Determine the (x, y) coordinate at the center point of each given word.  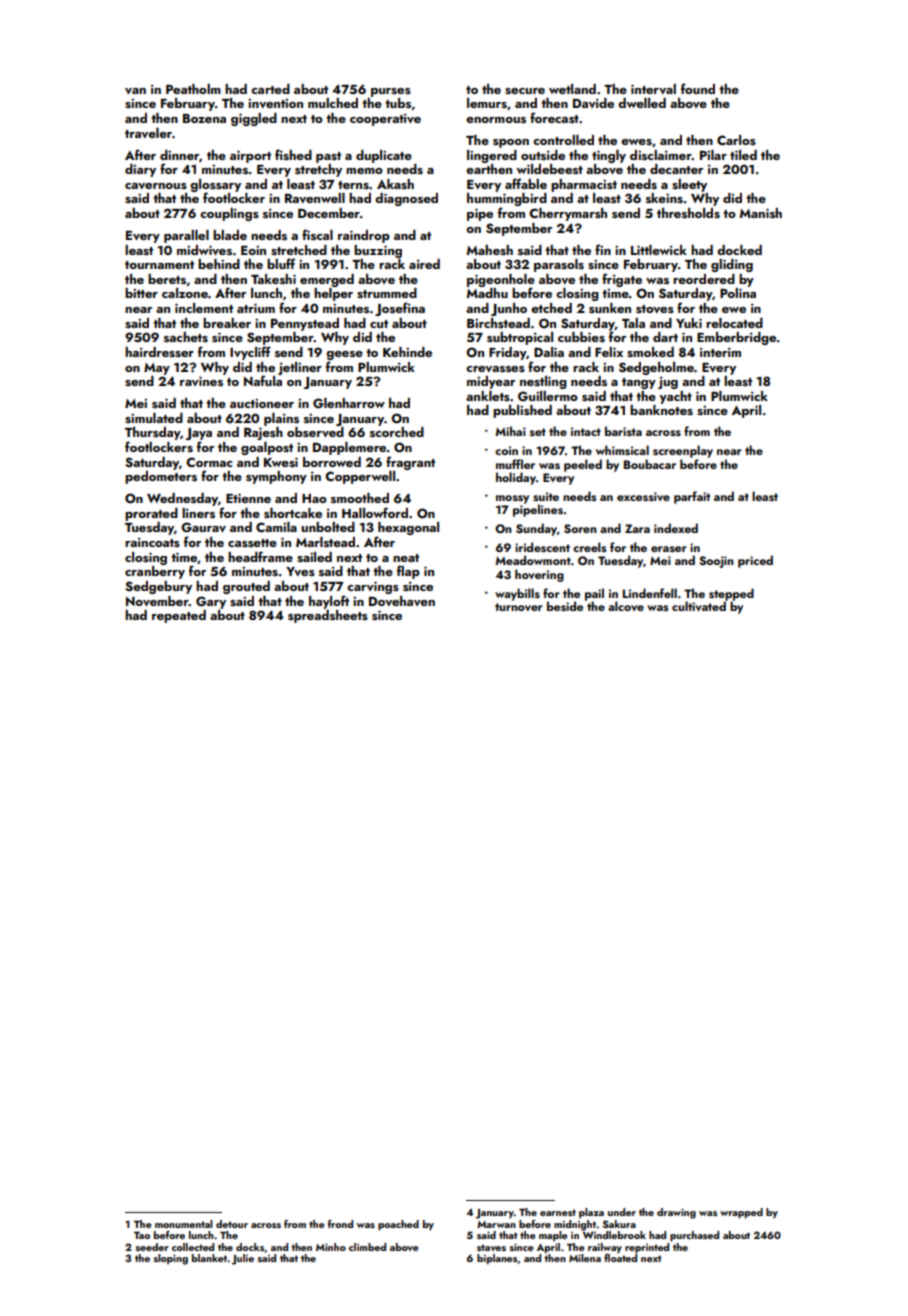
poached (398, 1225)
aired (424, 264)
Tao (142, 1235)
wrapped (741, 1213)
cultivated (699, 606)
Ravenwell (315, 198)
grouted (246, 587)
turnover (519, 607)
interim (720, 352)
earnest (558, 1212)
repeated (179, 616)
